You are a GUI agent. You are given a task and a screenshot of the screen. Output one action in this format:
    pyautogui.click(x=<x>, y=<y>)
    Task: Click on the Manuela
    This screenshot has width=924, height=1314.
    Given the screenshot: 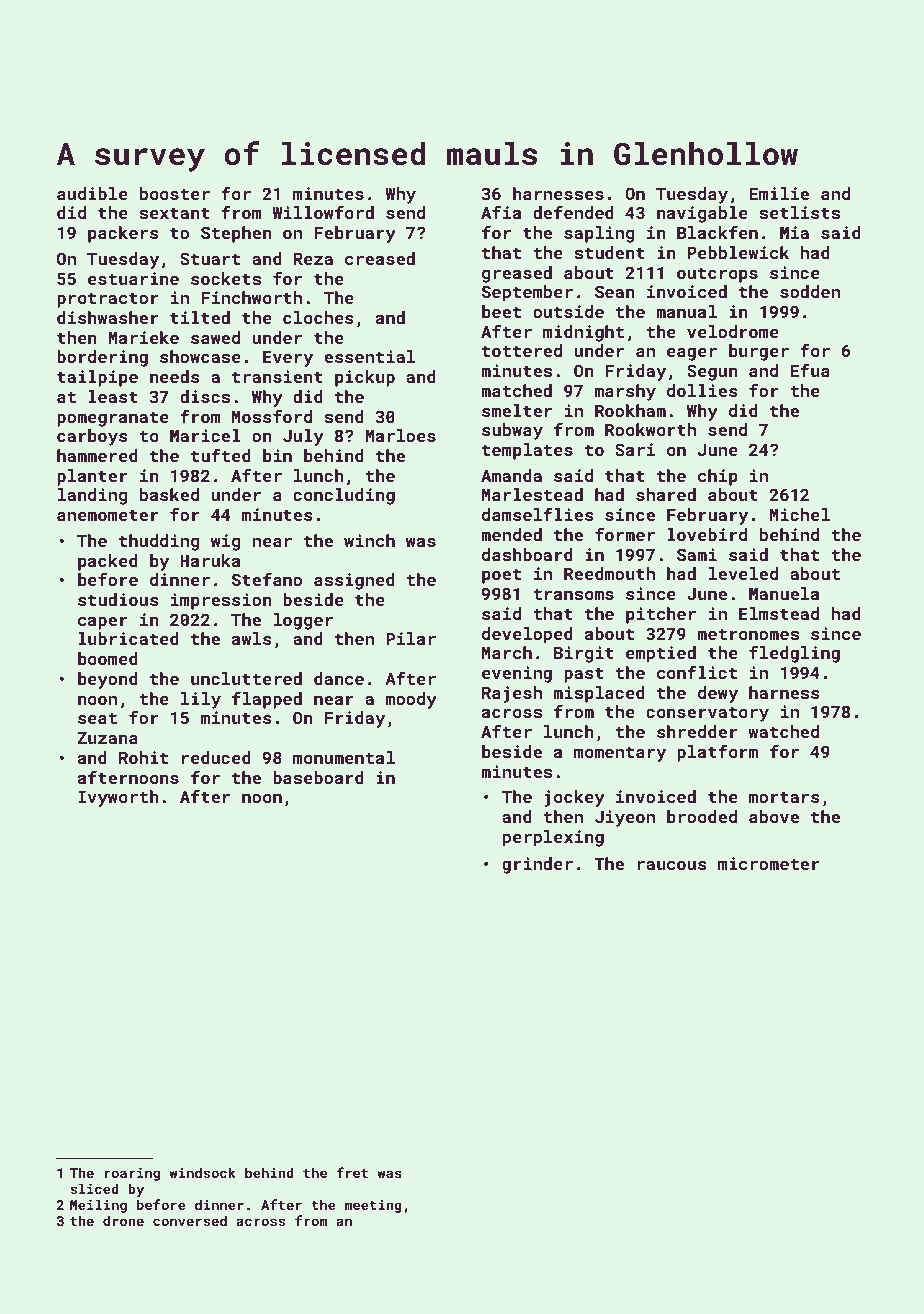 What is the action you would take?
    pyautogui.click(x=784, y=593)
